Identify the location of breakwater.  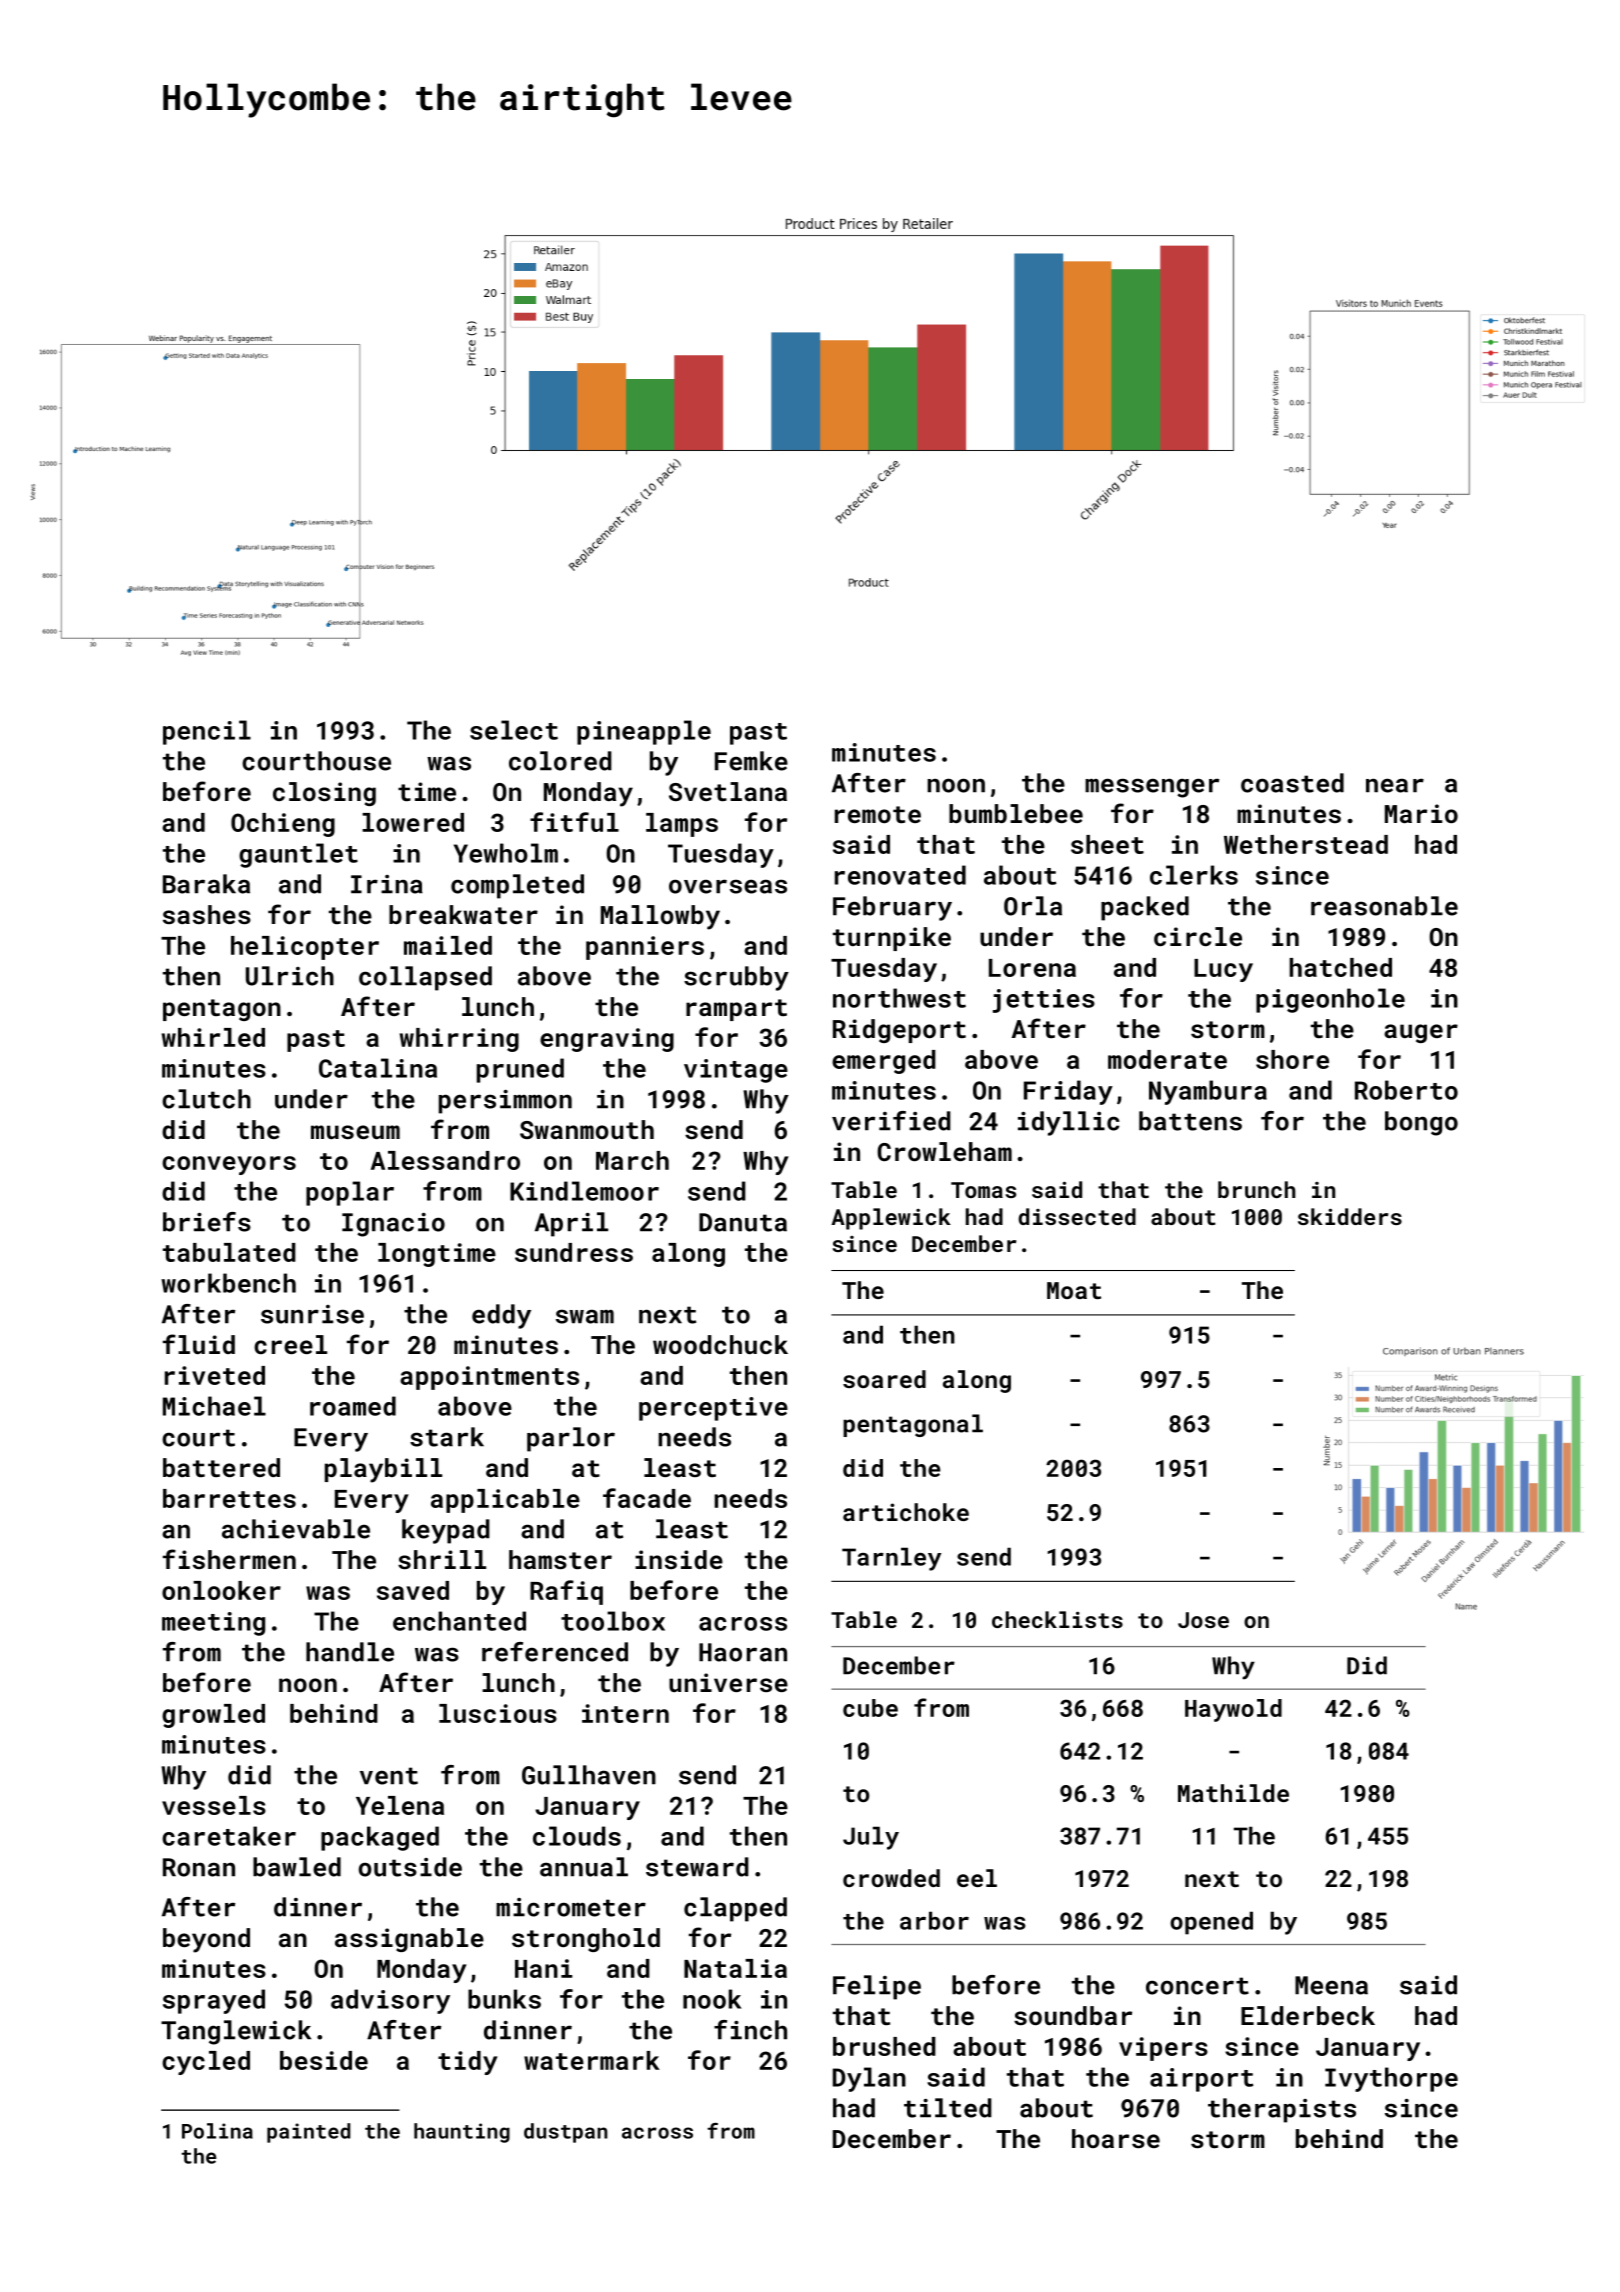
(463, 914).
